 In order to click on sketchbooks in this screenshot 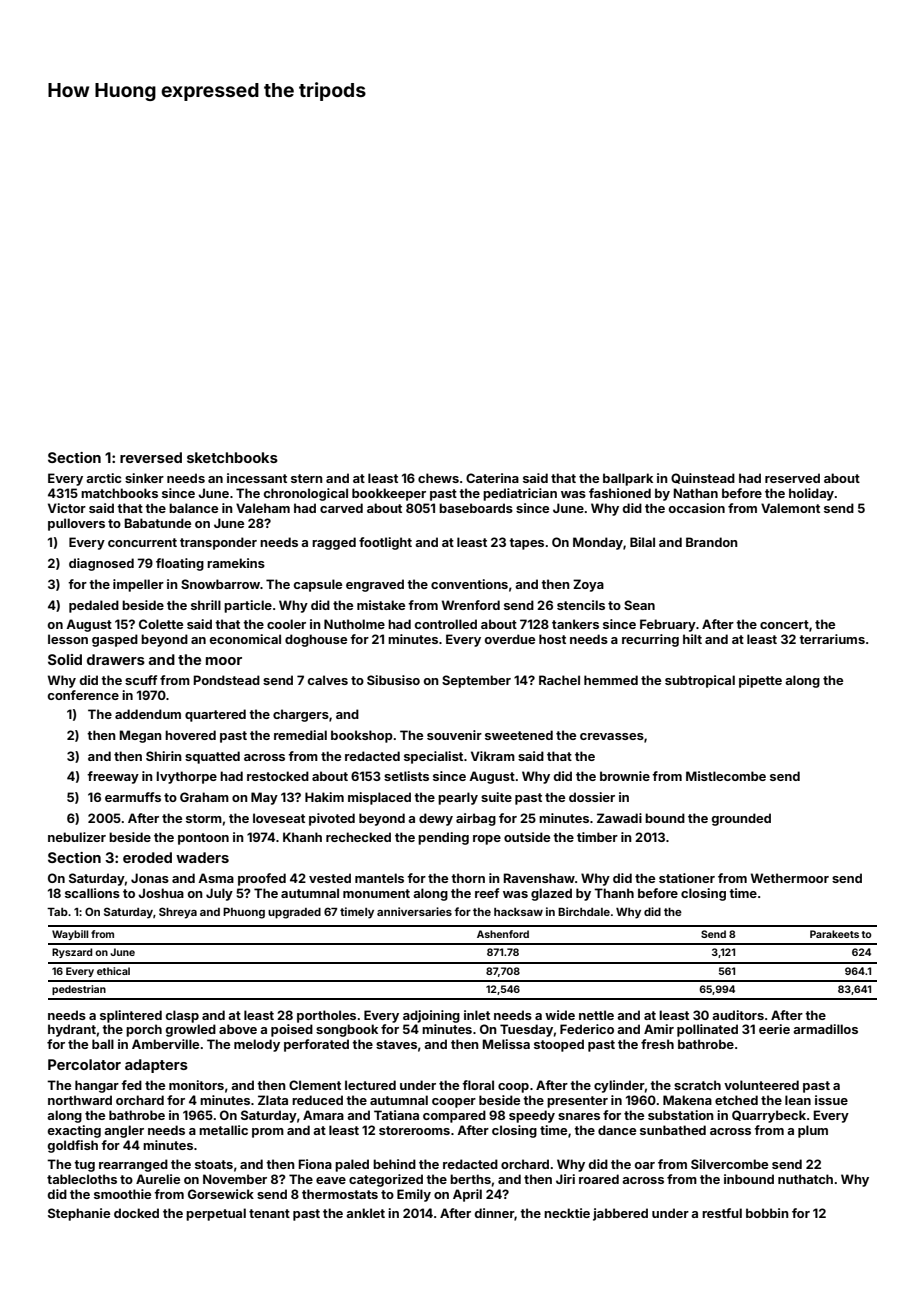, I will do `click(232, 457)`.
